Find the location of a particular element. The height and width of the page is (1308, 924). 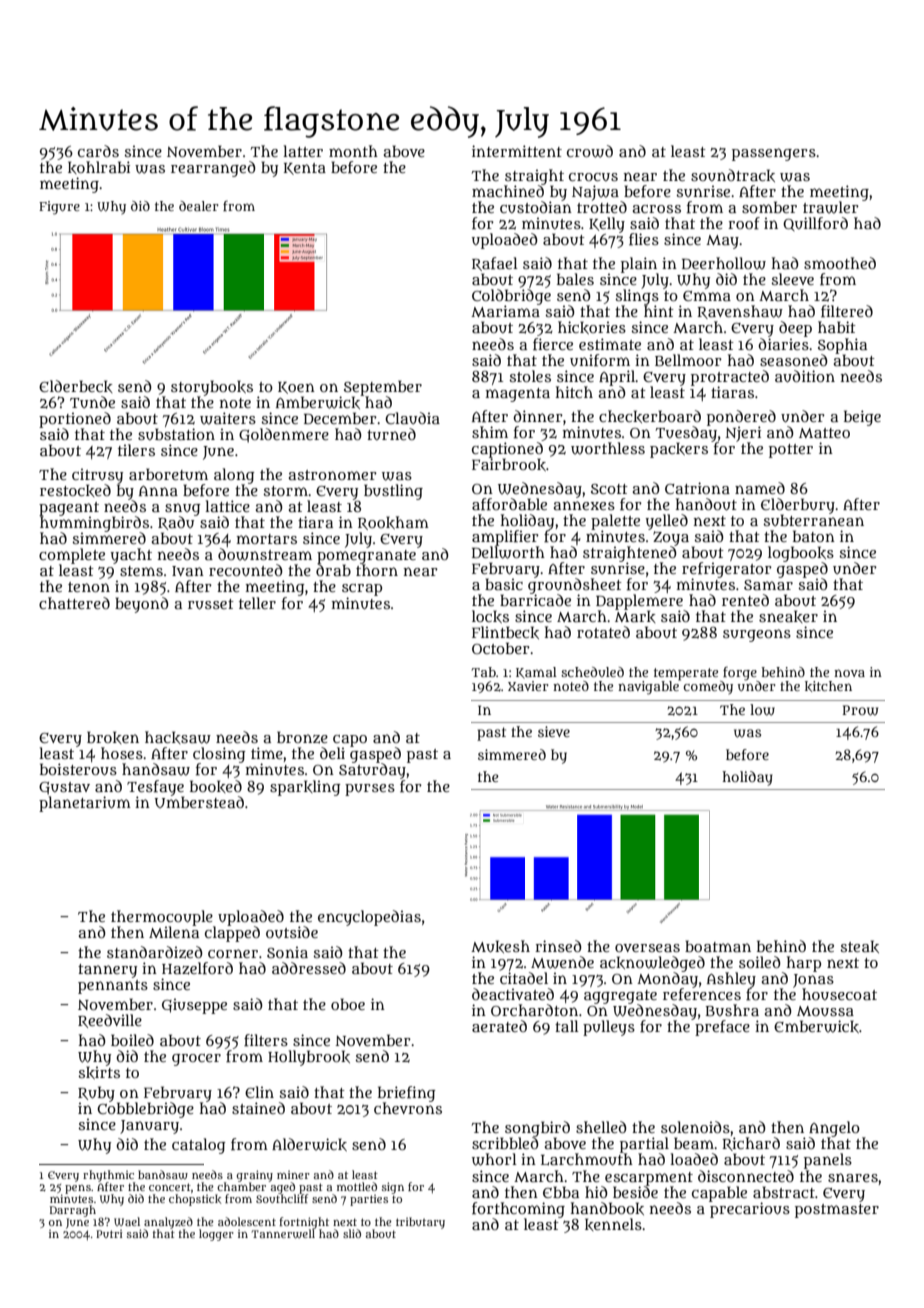

lattice is located at coordinates (227, 506).
